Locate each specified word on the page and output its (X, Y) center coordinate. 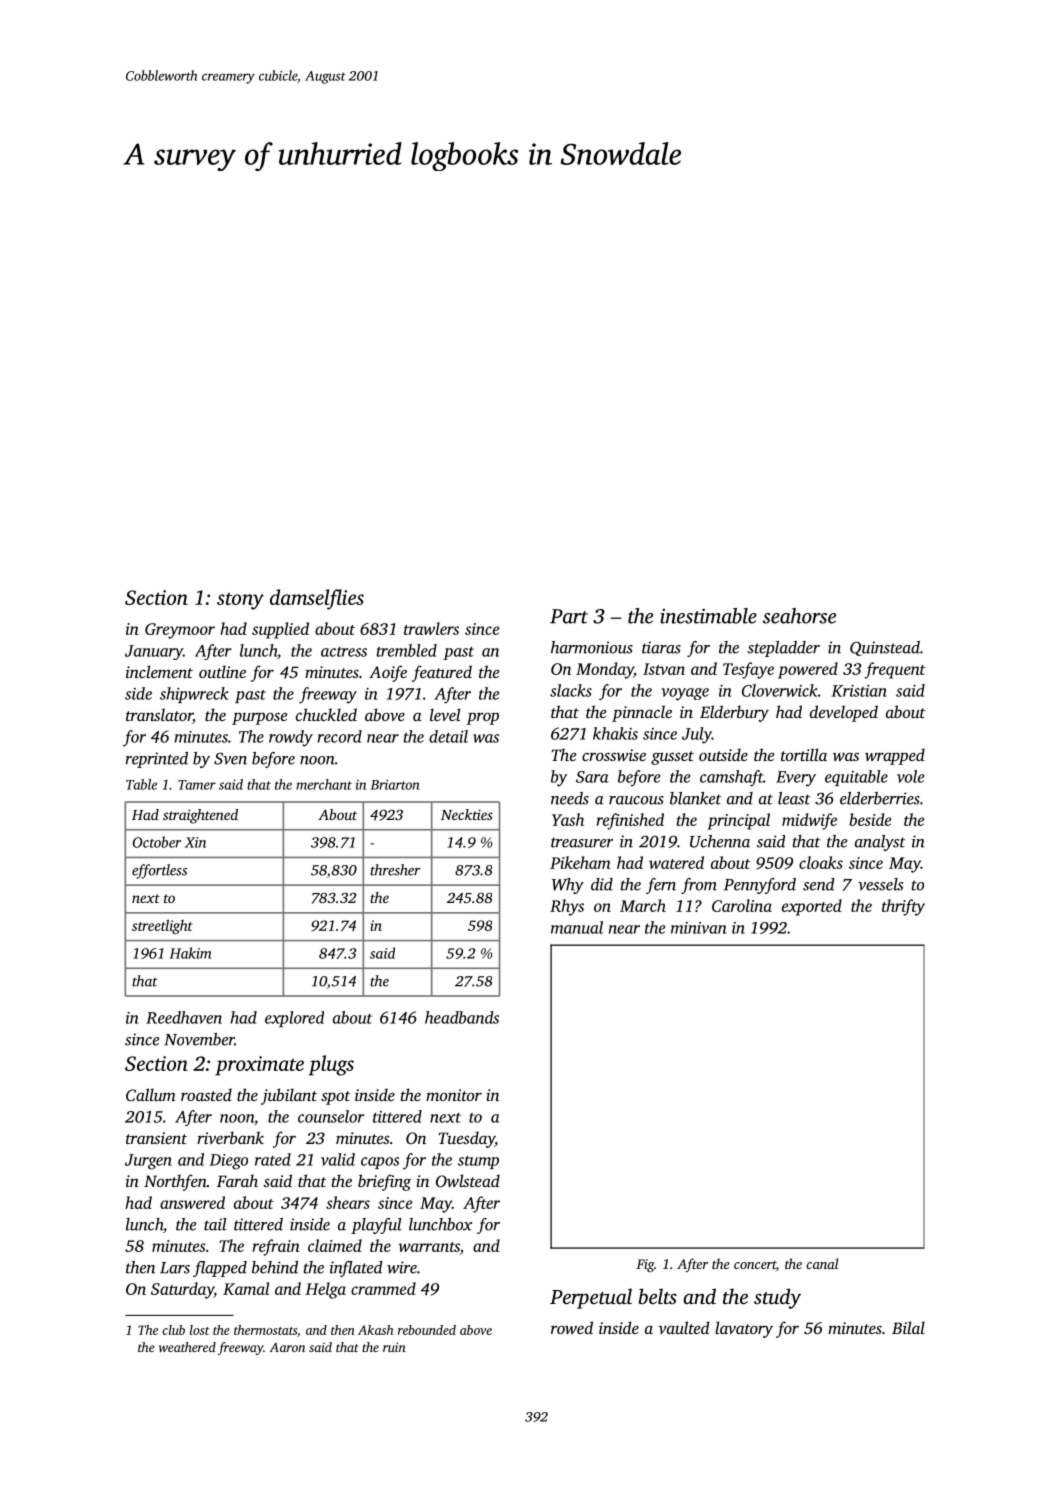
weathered (187, 1347)
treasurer (582, 842)
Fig (645, 1265)
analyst (880, 843)
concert (755, 1265)
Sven (230, 758)
